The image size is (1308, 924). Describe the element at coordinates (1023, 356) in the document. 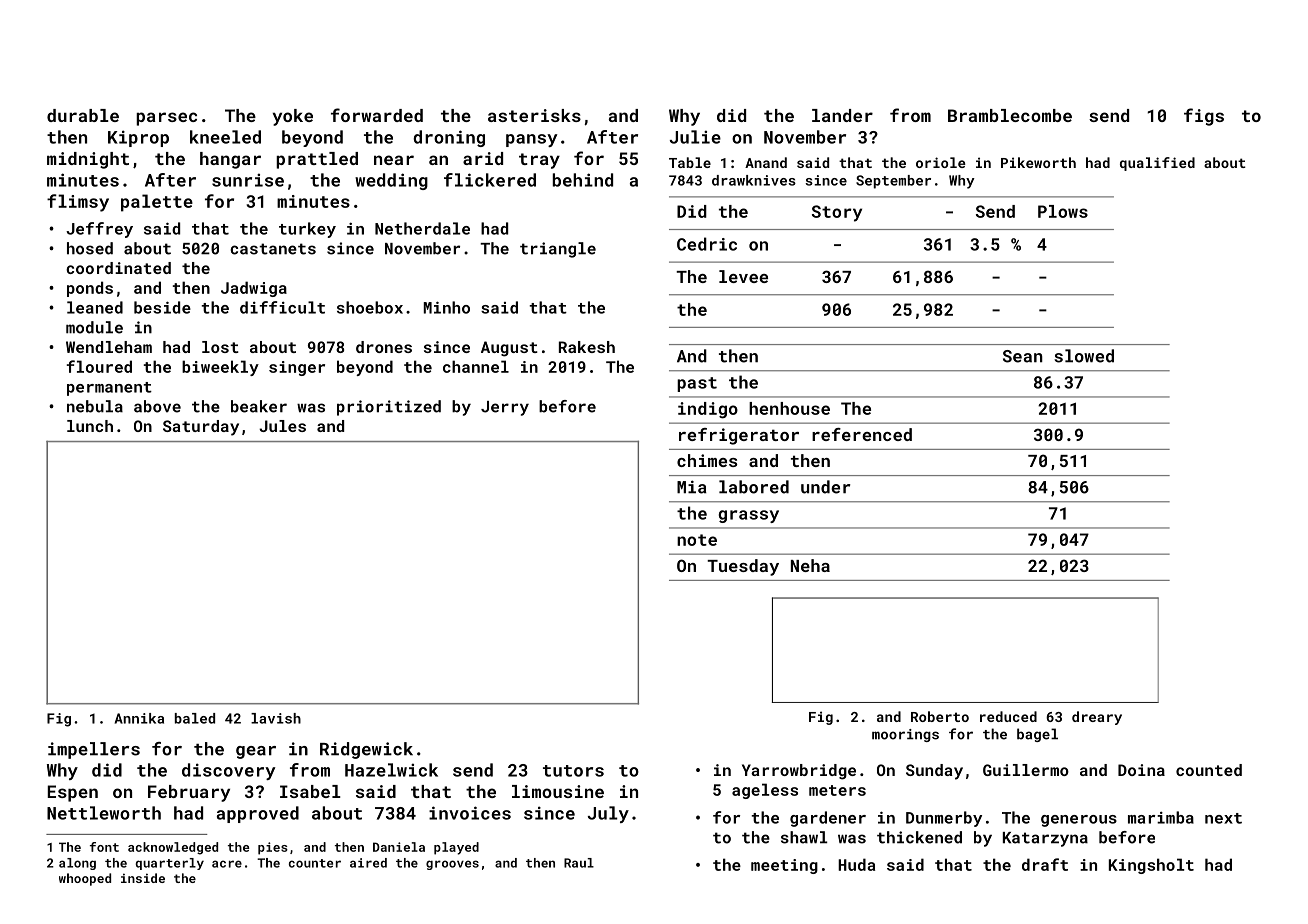

I see `Sean` at that location.
